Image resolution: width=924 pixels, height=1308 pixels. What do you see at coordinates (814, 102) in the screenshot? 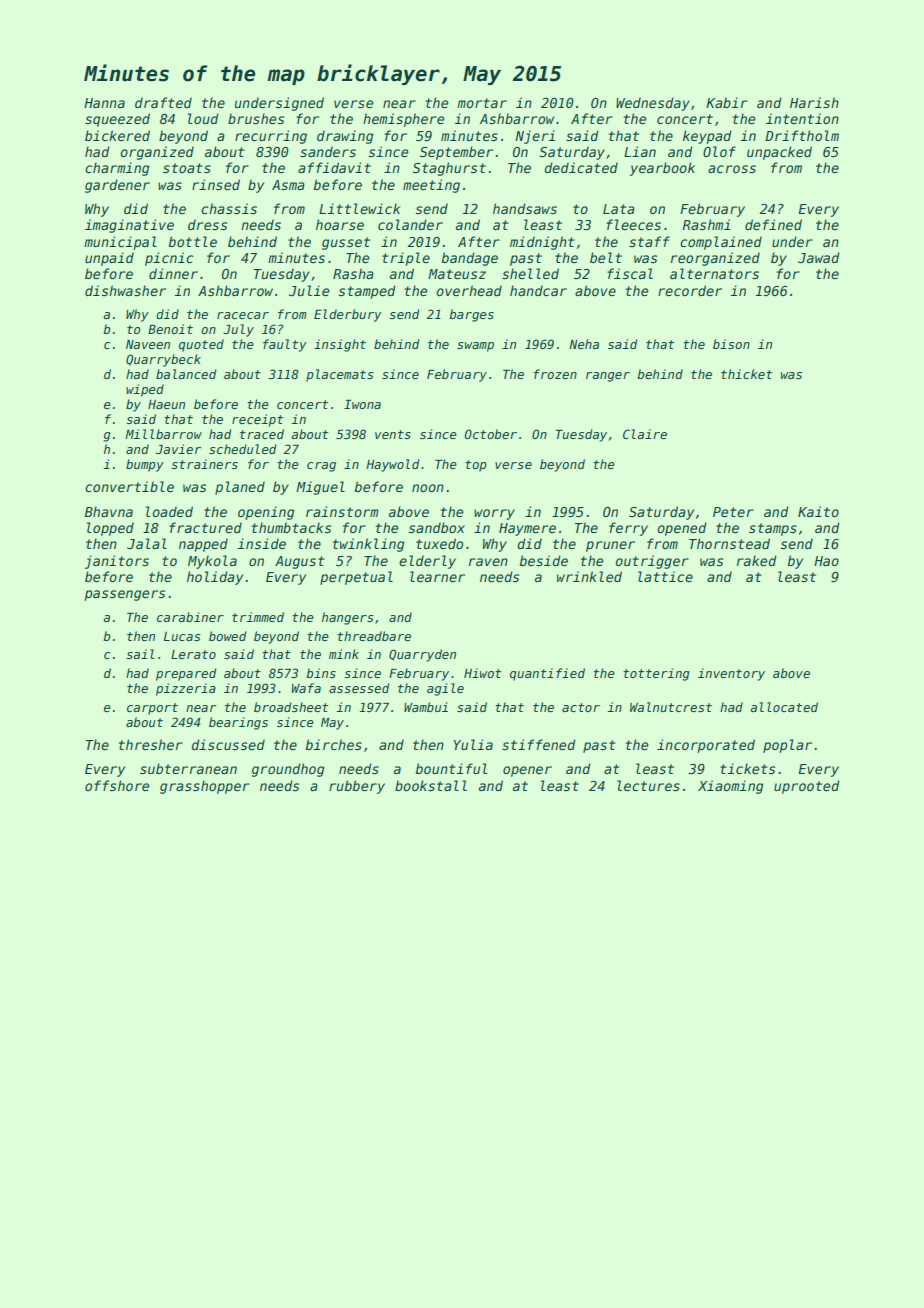
I see `Harish` at bounding box center [814, 102].
